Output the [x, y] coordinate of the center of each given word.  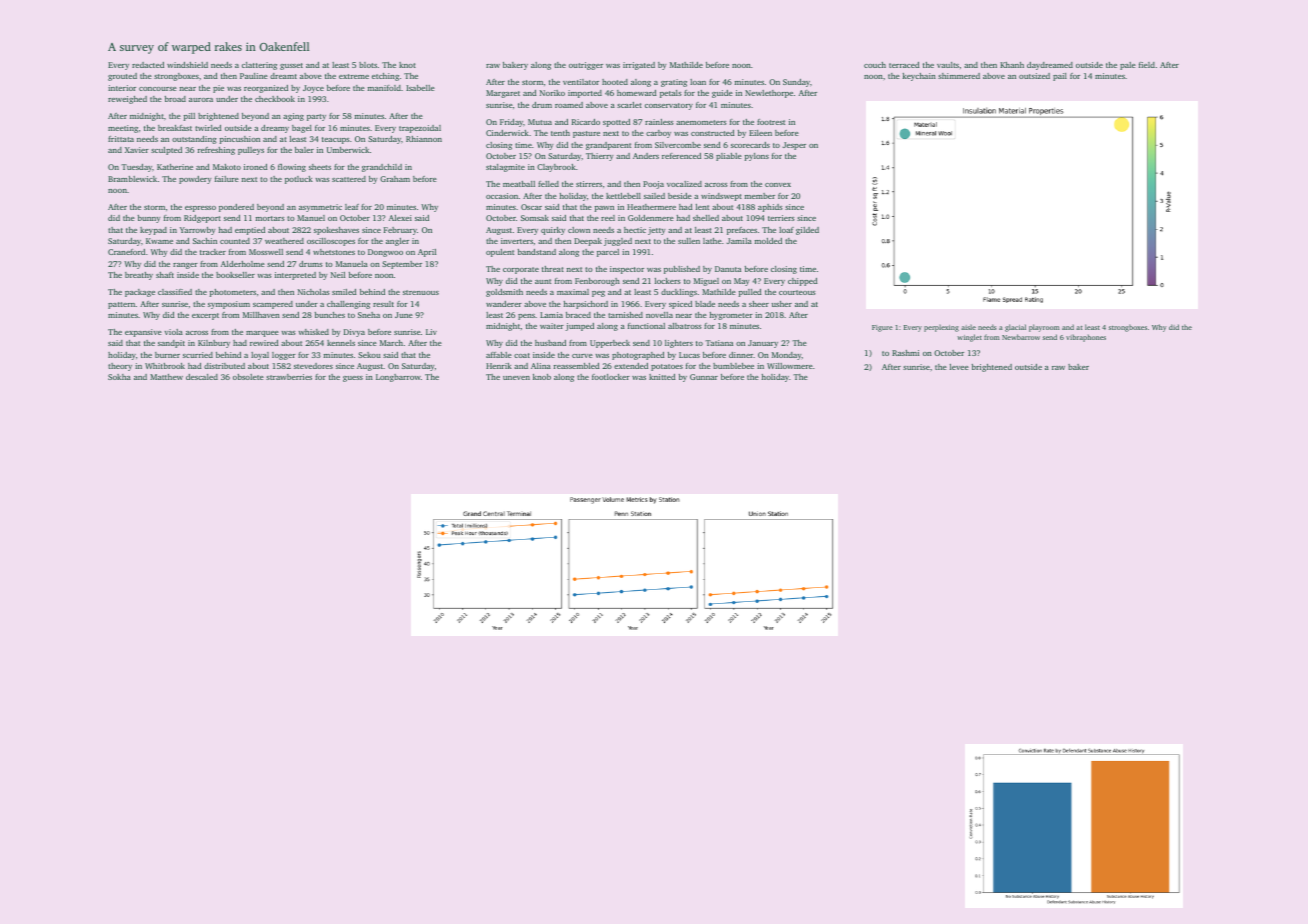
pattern [121, 305]
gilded [807, 231]
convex [778, 185]
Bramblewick [132, 179]
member [760, 196]
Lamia [551, 315]
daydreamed [1050, 66]
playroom [1044, 328]
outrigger [586, 66]
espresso [200, 209]
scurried [198, 355]
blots [368, 65]
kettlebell [623, 196]
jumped [579, 327]
